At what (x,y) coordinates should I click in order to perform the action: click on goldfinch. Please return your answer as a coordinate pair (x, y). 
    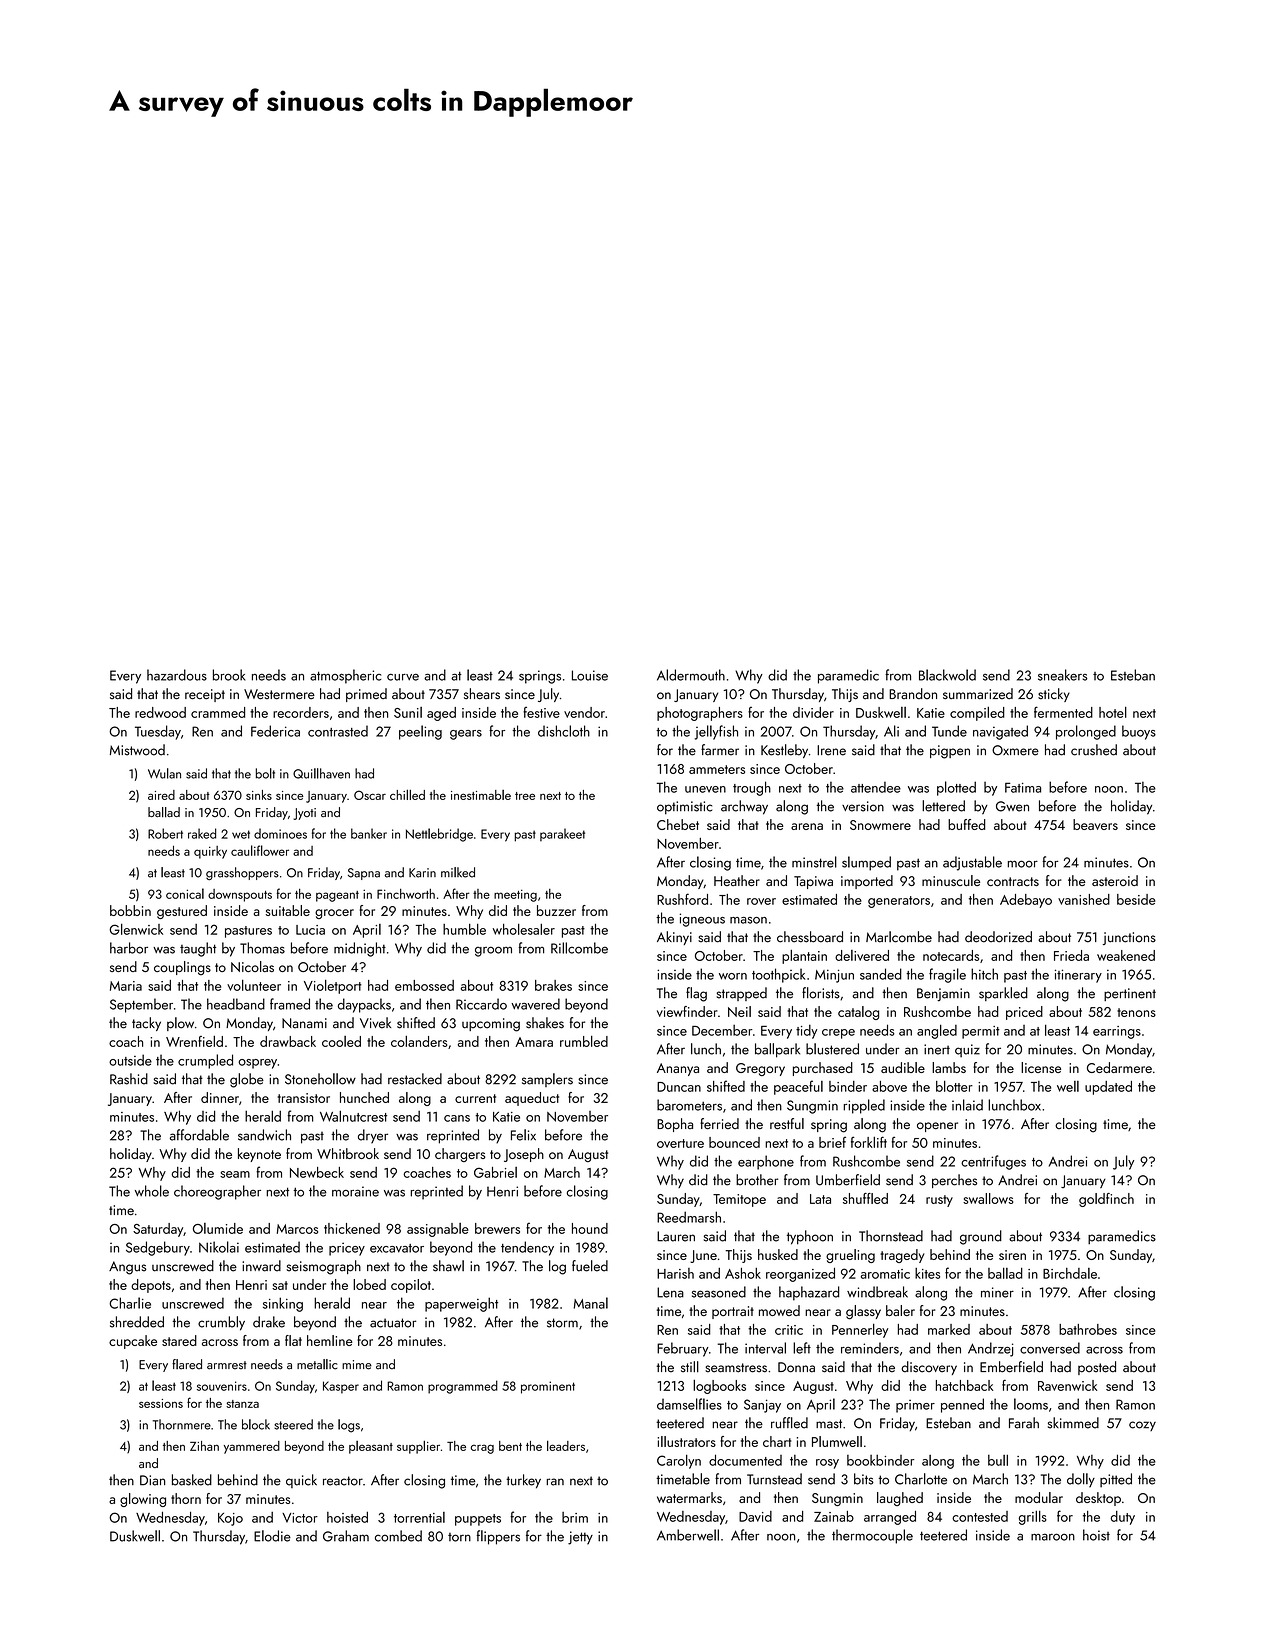
    Looking at the image, I should click on (1106, 1200).
